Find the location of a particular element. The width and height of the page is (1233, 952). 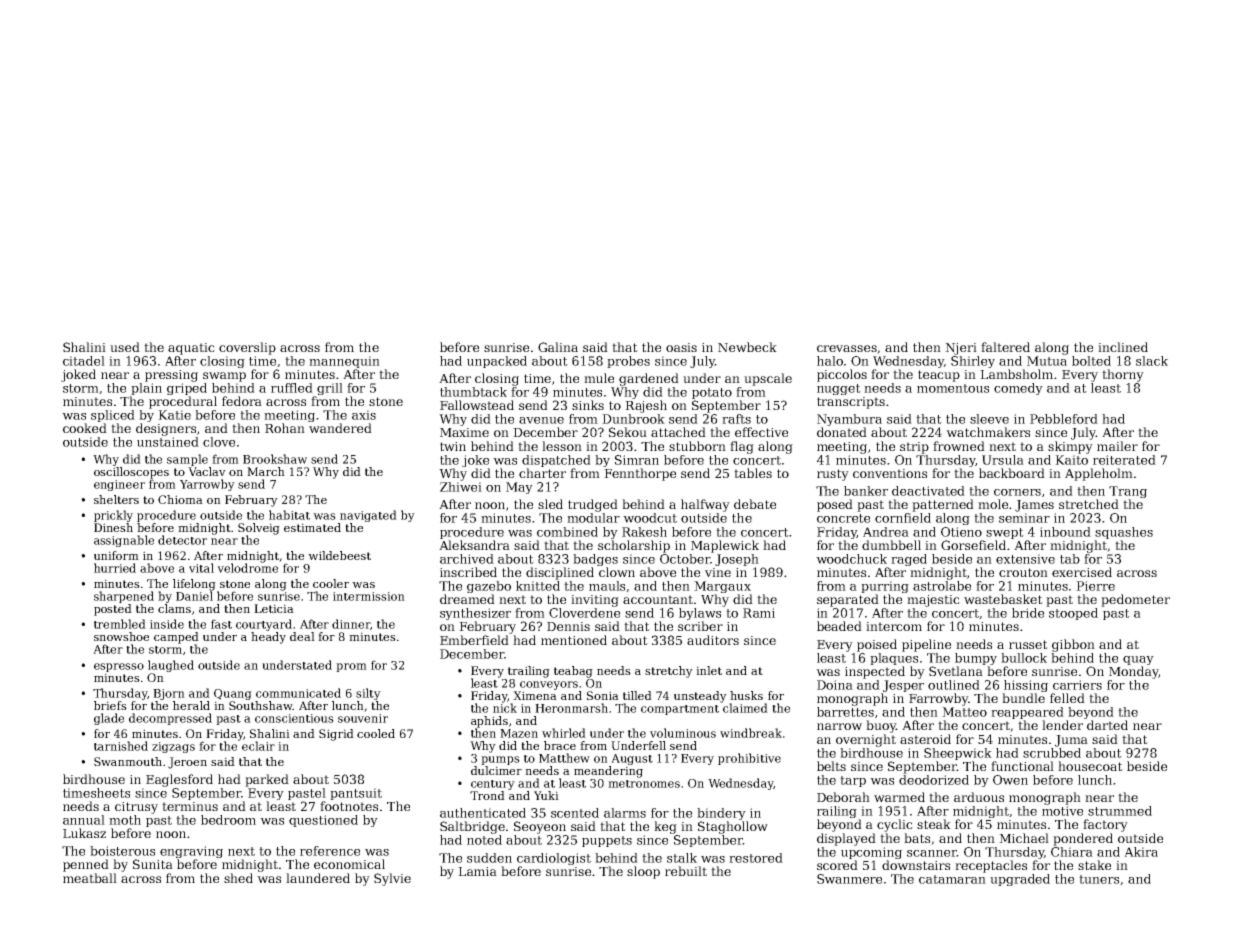

estimated is located at coordinates (312, 527).
